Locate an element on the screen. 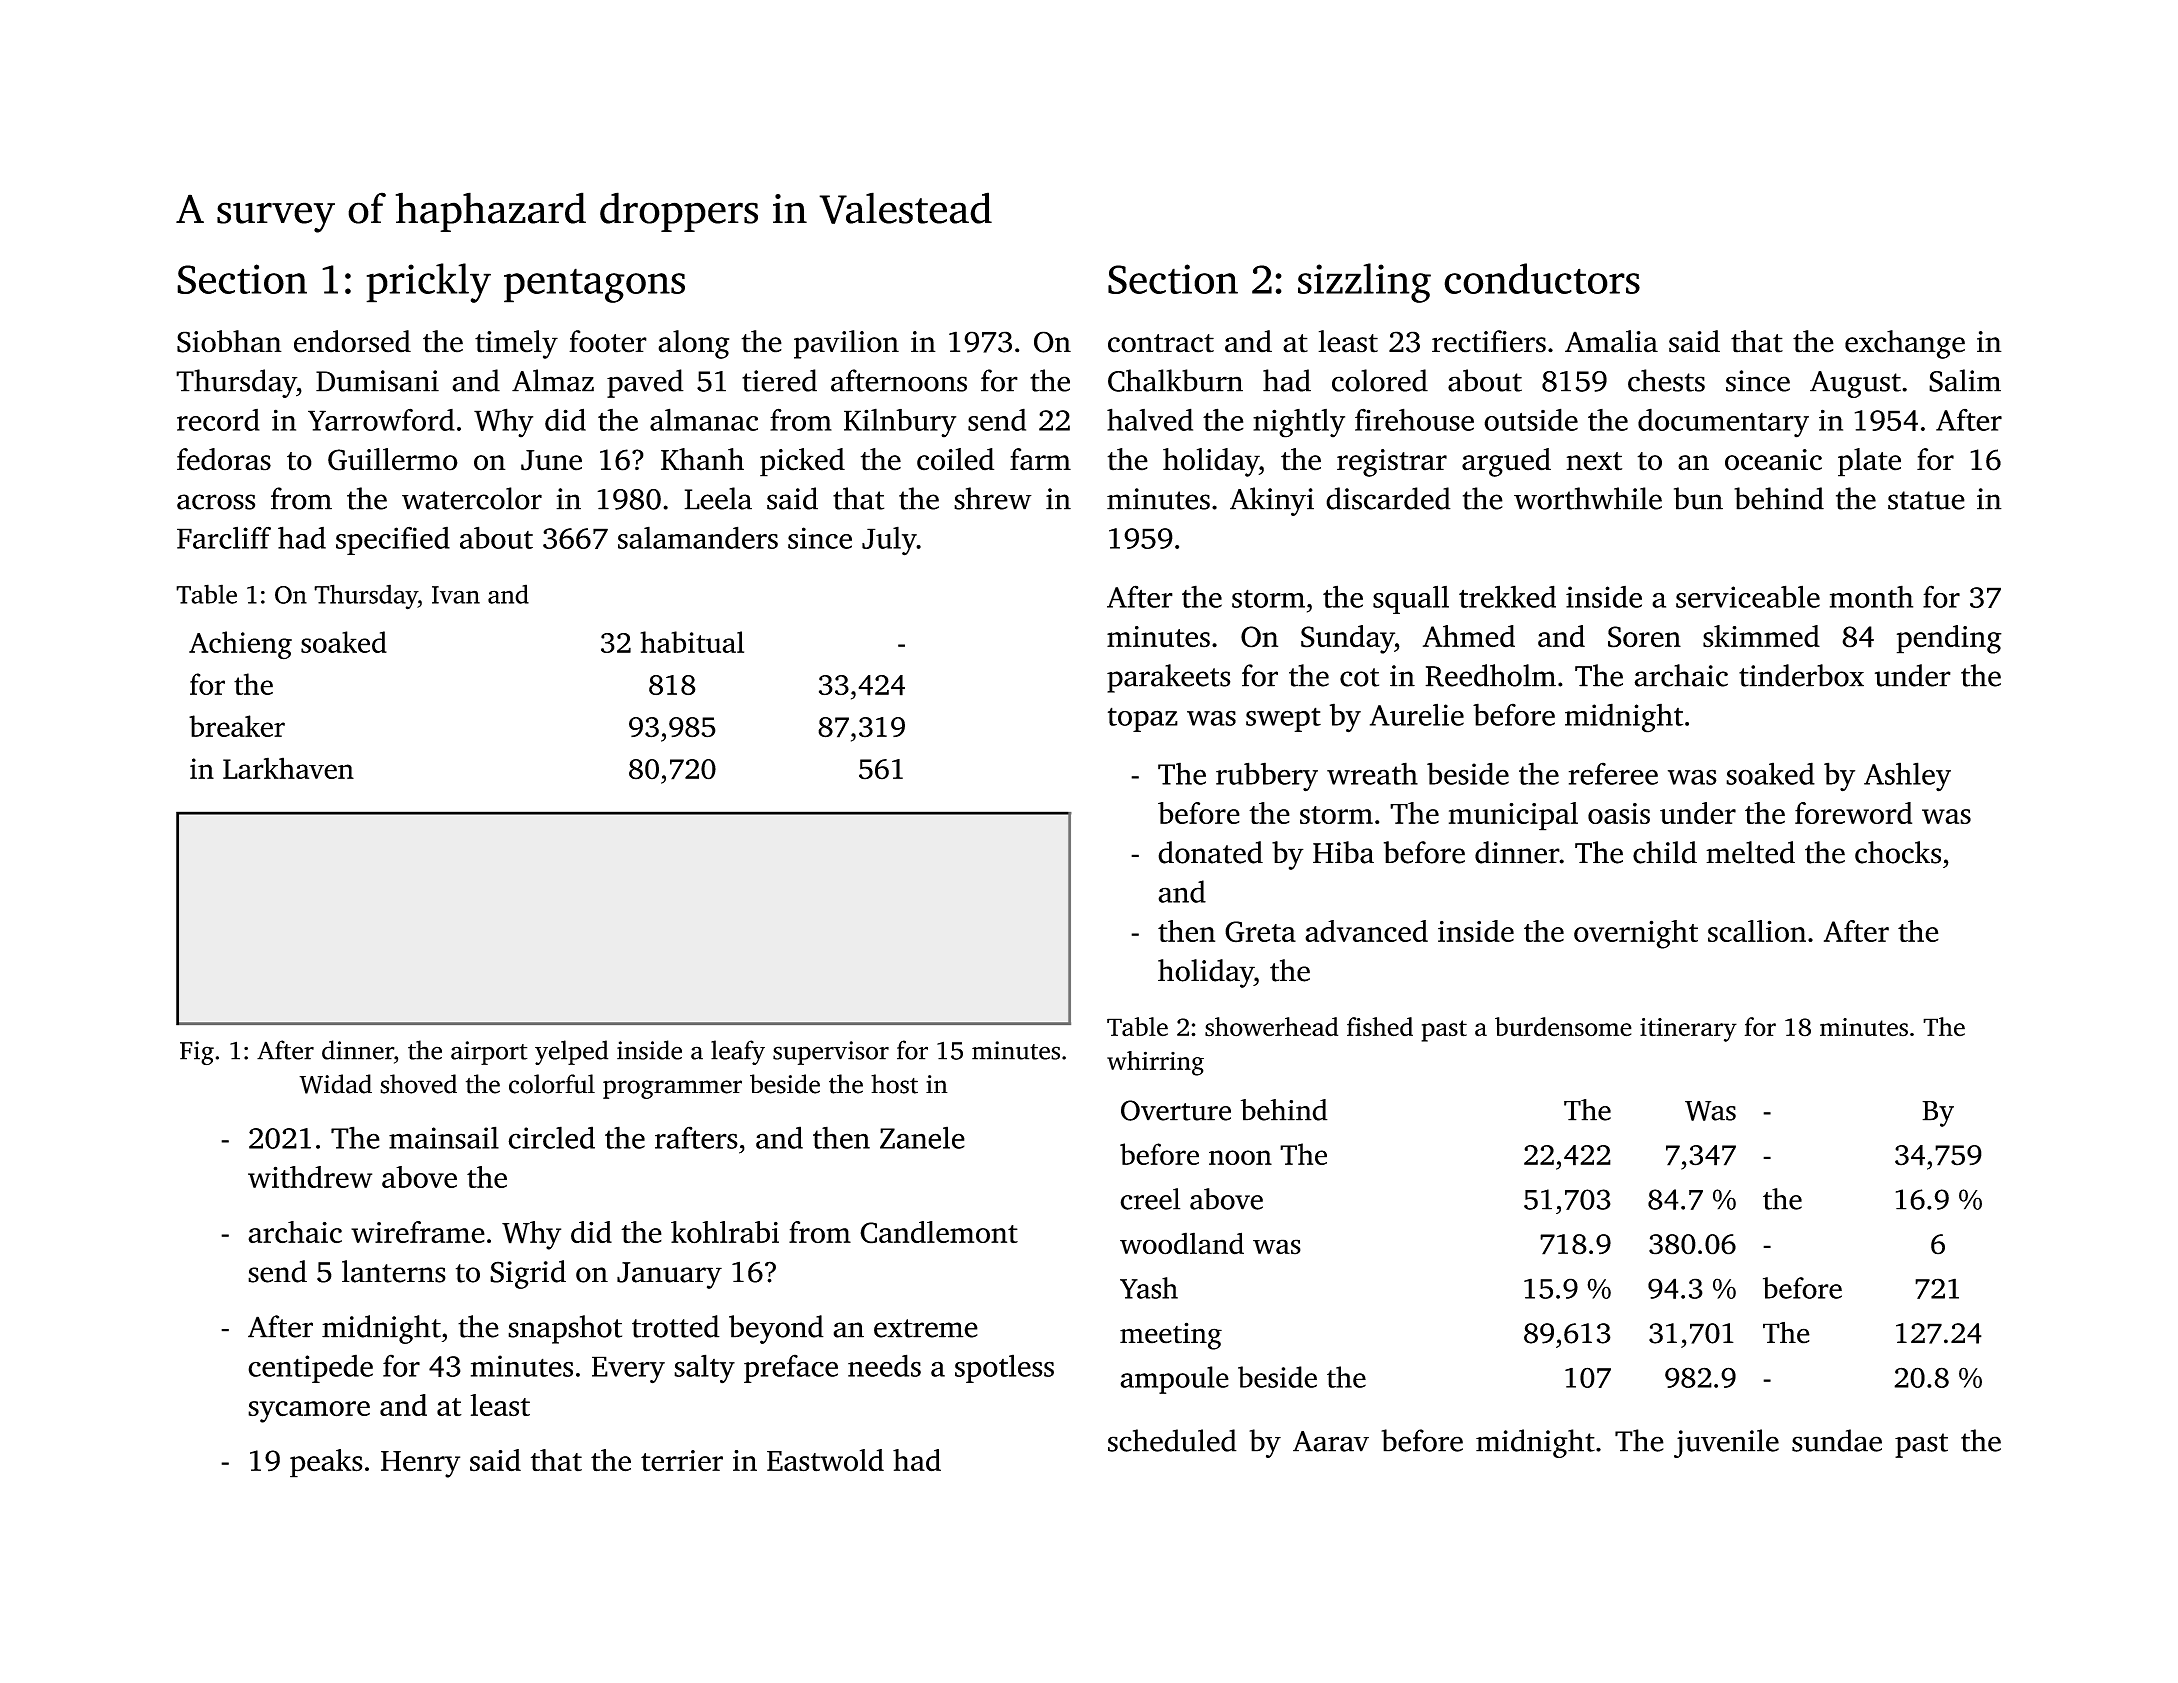 Image resolution: width=2178 pixels, height=1683 pixels. sizzling is located at coordinates (1364, 283).
